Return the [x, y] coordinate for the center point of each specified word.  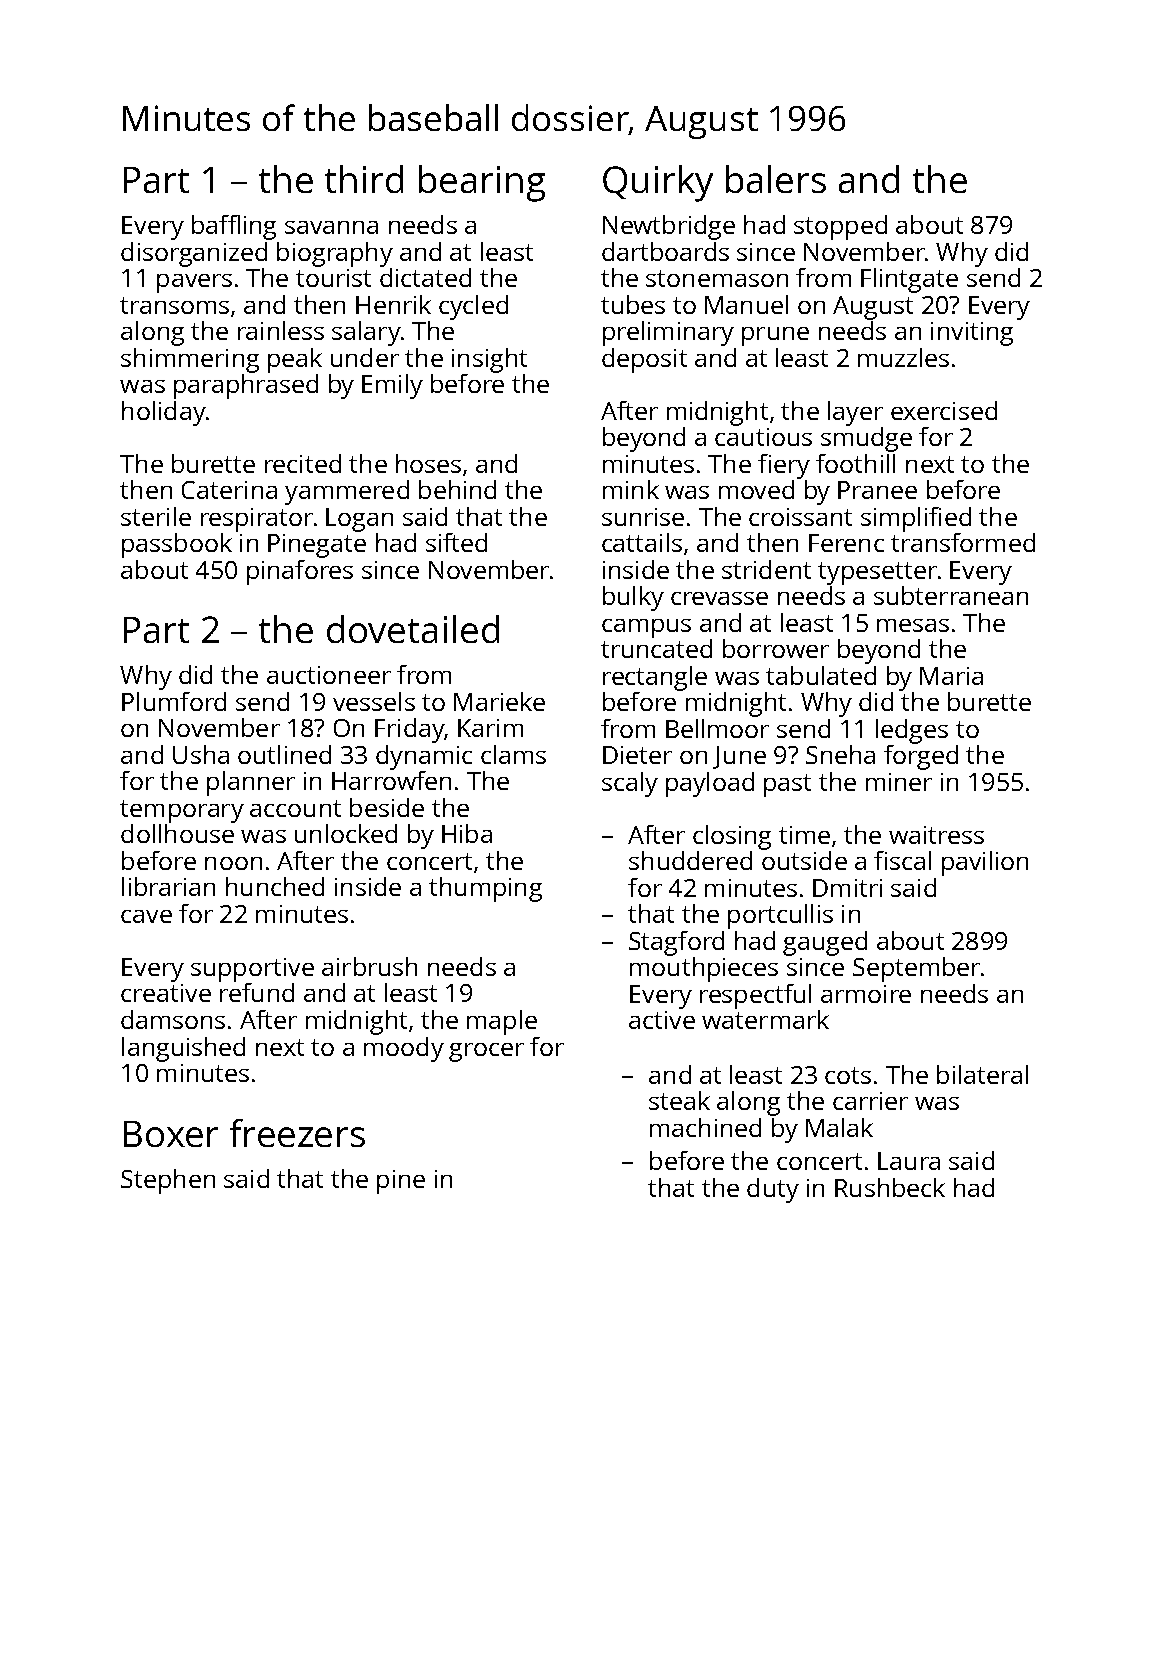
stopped [840, 227]
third [364, 179]
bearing [482, 183]
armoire [866, 994]
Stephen [168, 1181]
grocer [486, 1052]
